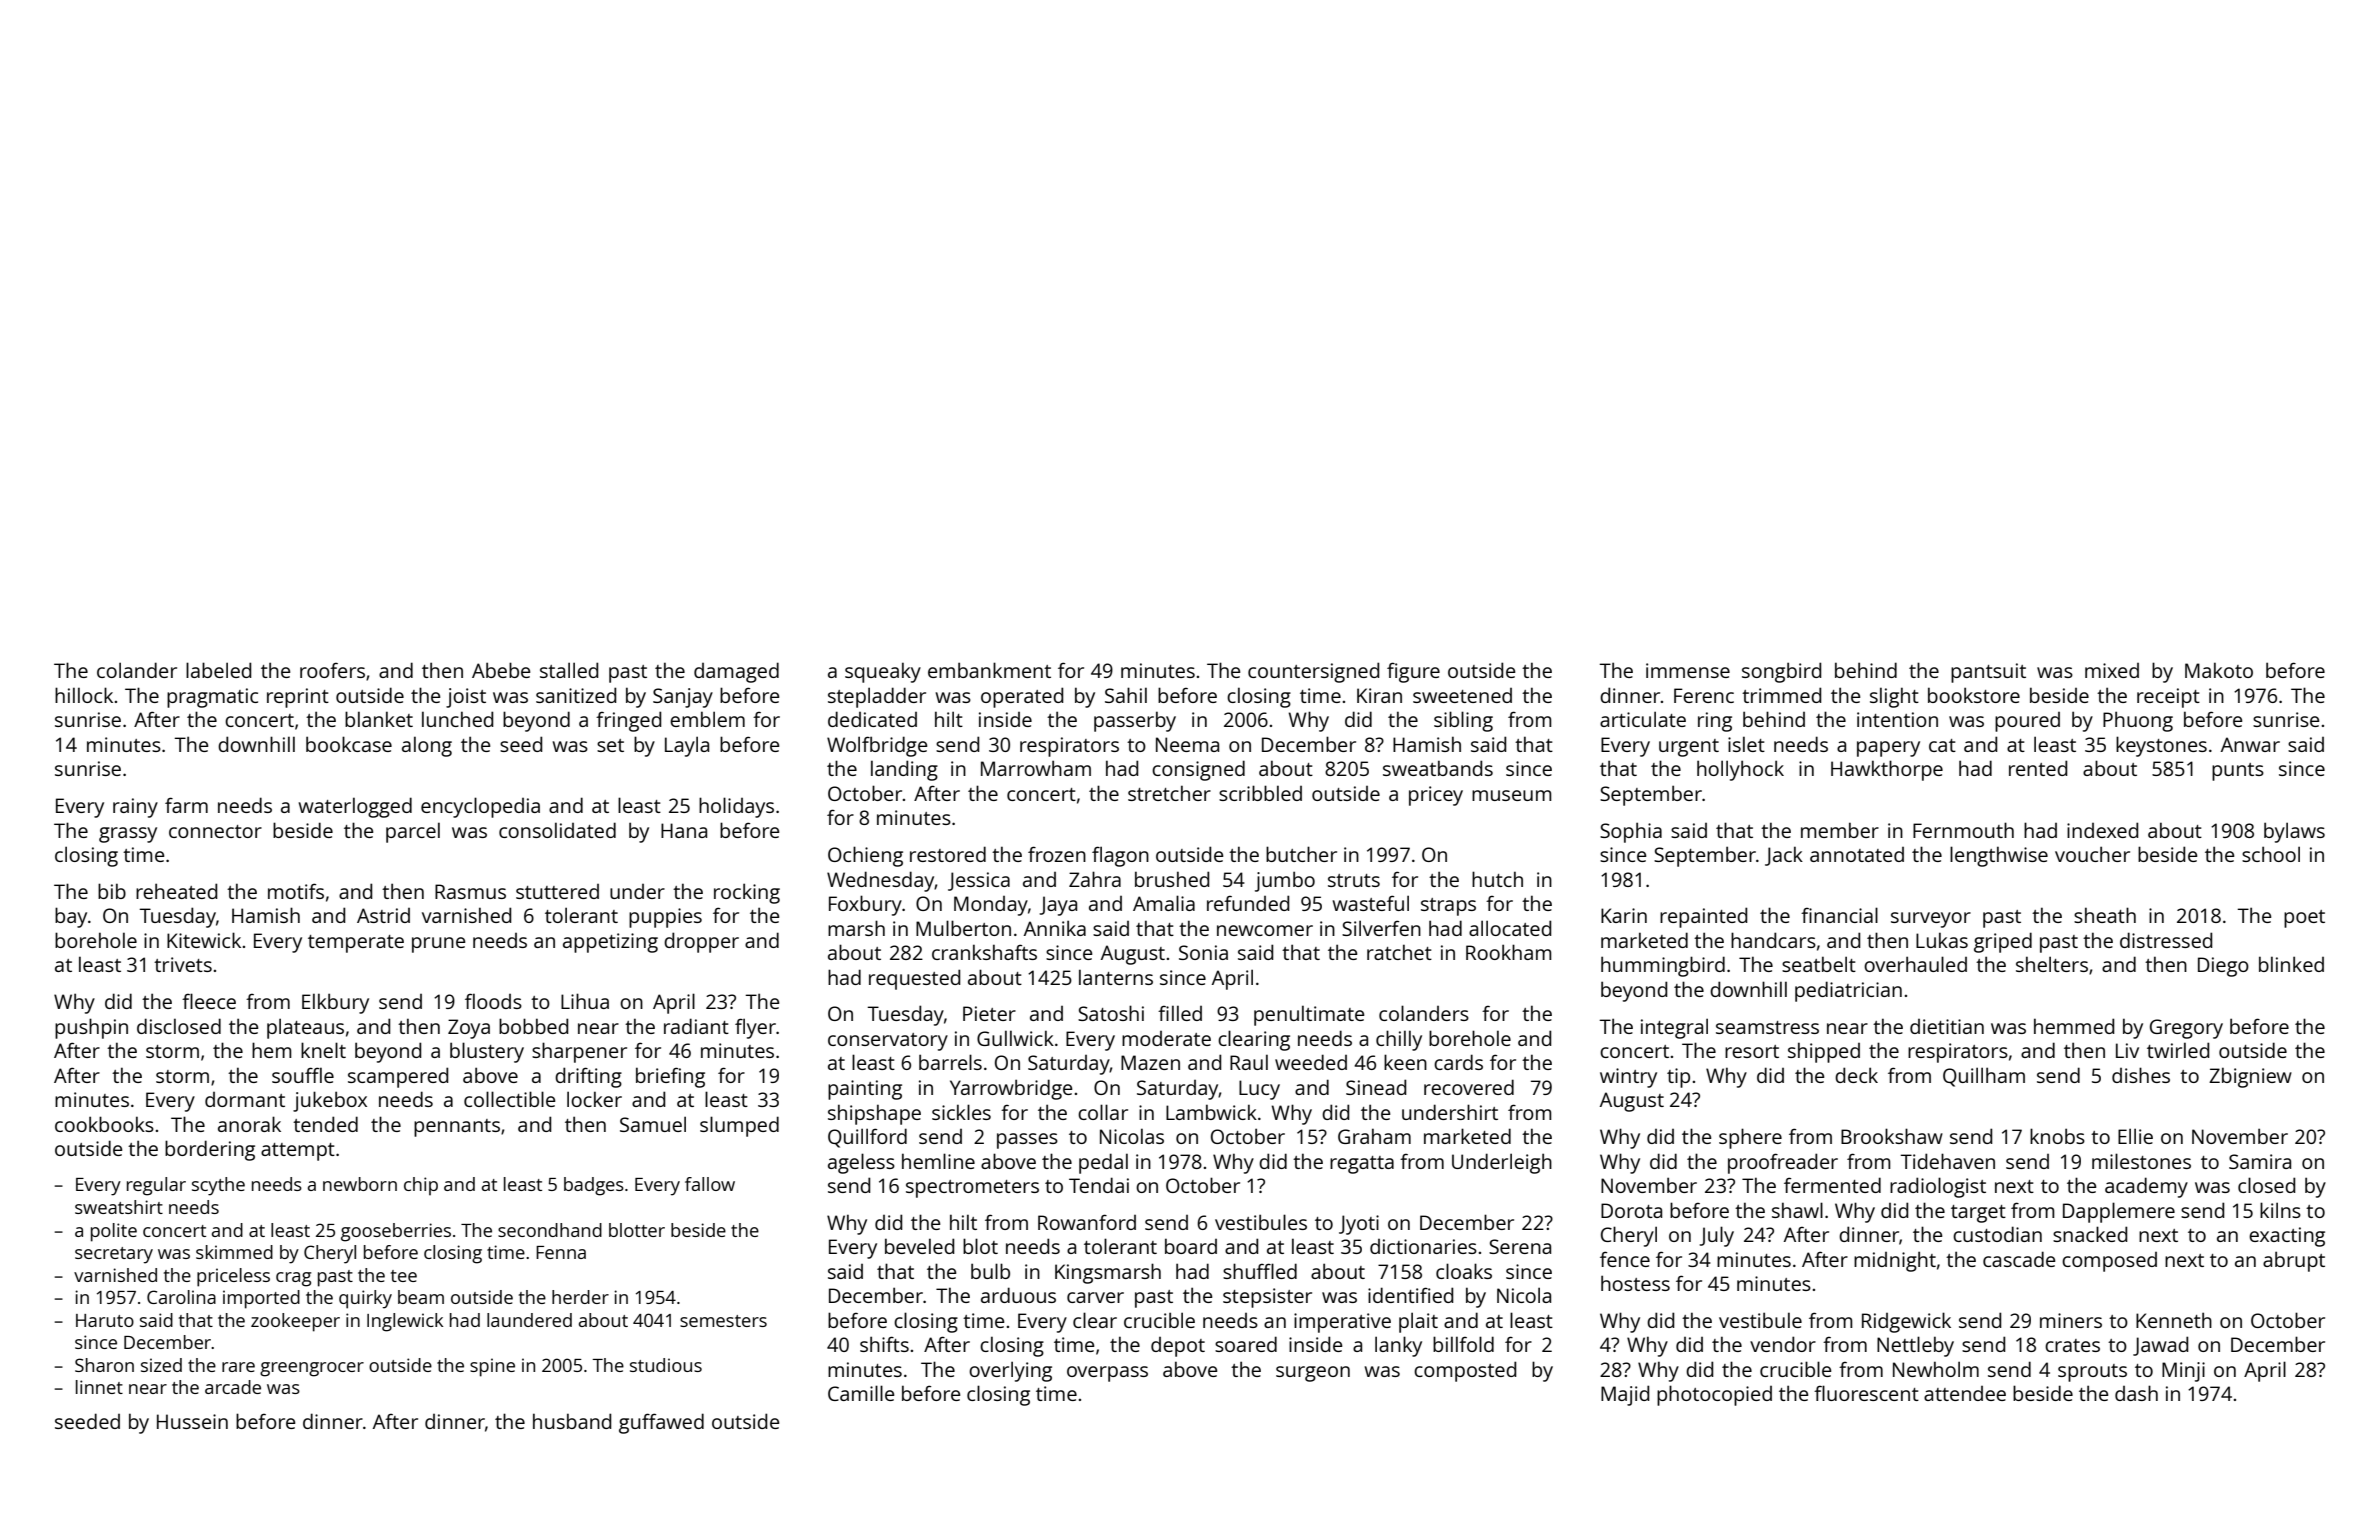 This screenshot has width=2380, height=1540. I want to click on scribbled, so click(1260, 793).
